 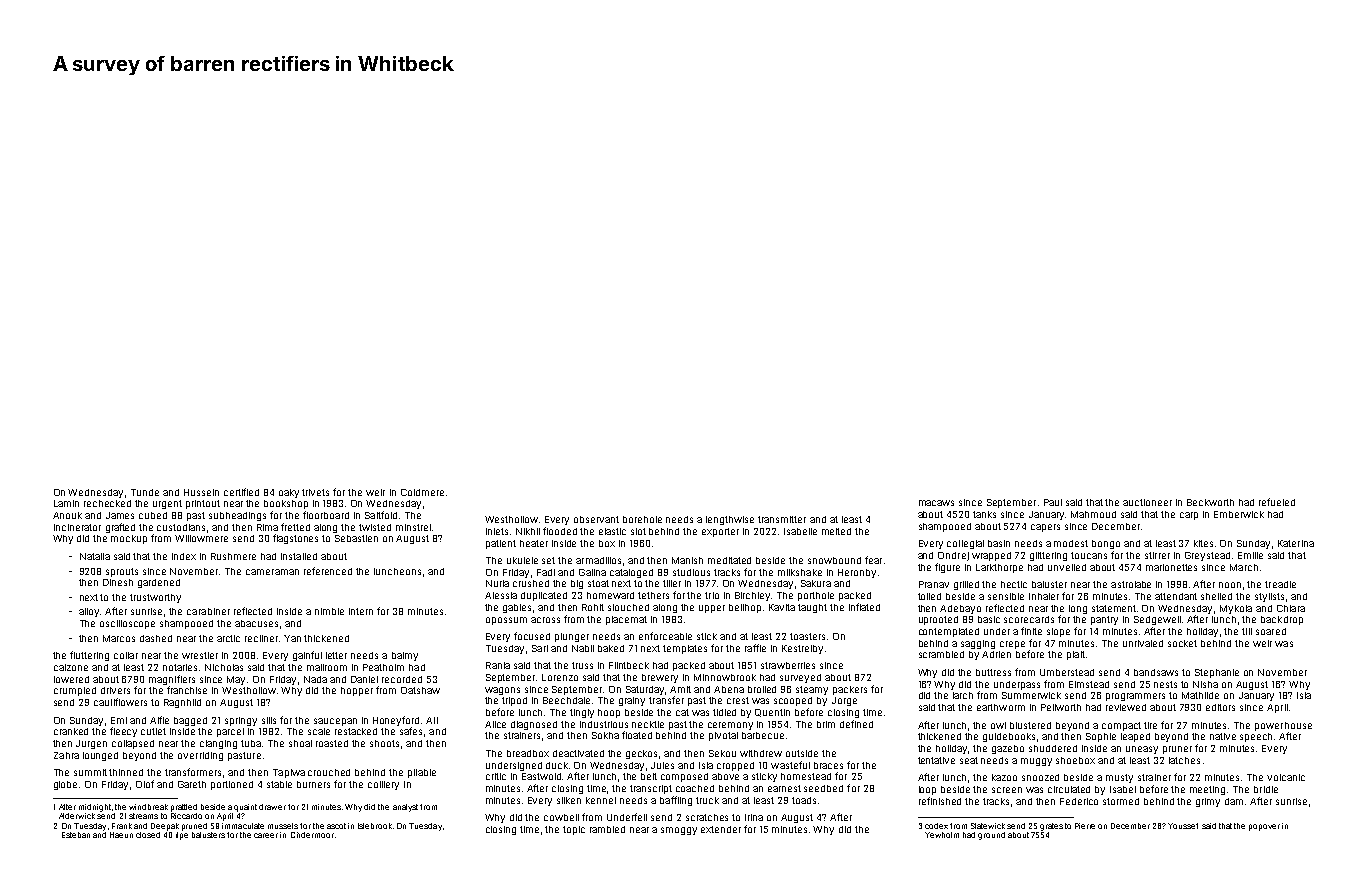 I want to click on larch, so click(x=963, y=695).
